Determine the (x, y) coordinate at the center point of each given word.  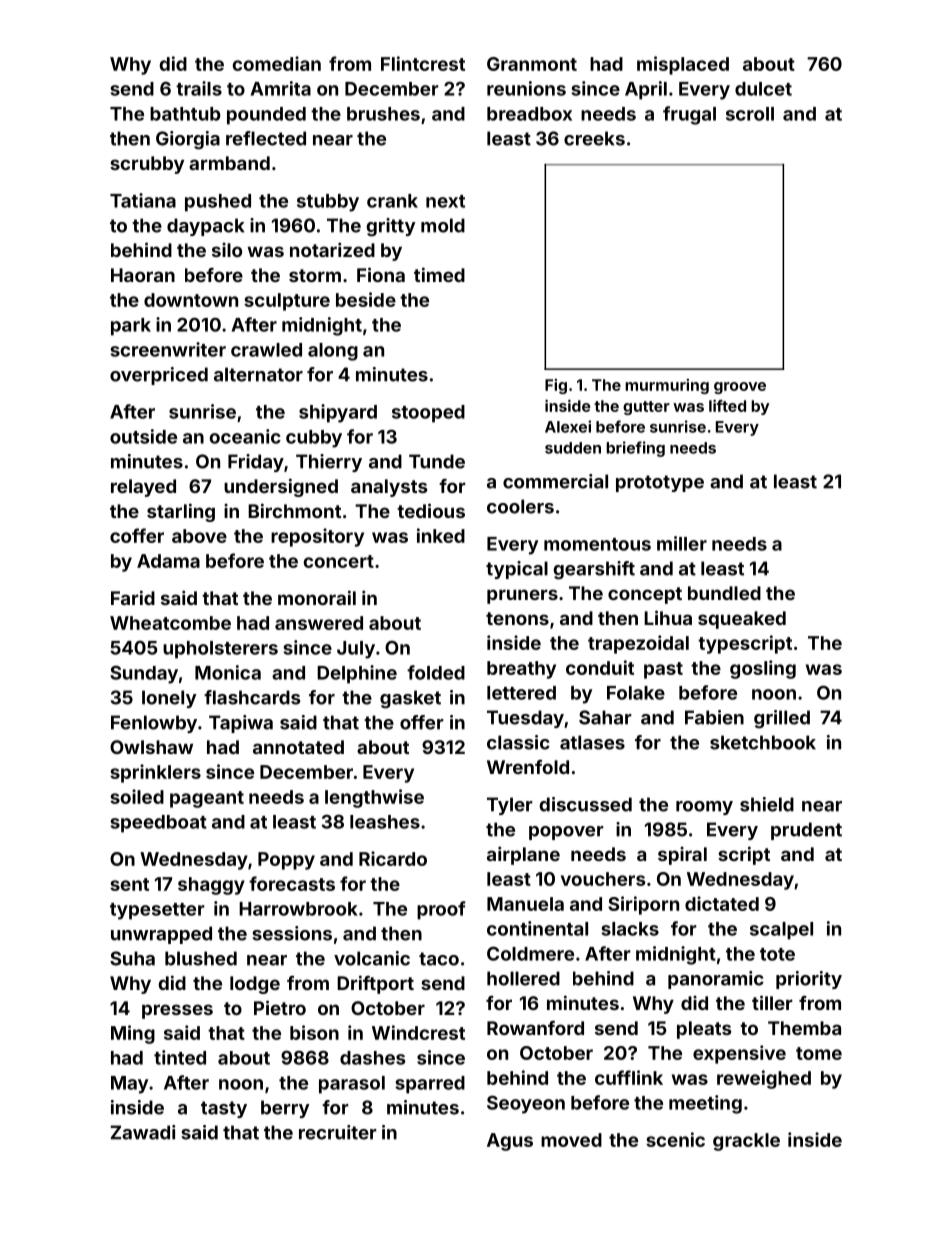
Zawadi (143, 1132)
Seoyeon (526, 1104)
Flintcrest (423, 63)
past (663, 670)
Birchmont (294, 510)
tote (777, 954)
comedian (276, 63)
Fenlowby (154, 724)
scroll (750, 114)
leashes (385, 822)
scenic (675, 1139)
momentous (597, 544)
